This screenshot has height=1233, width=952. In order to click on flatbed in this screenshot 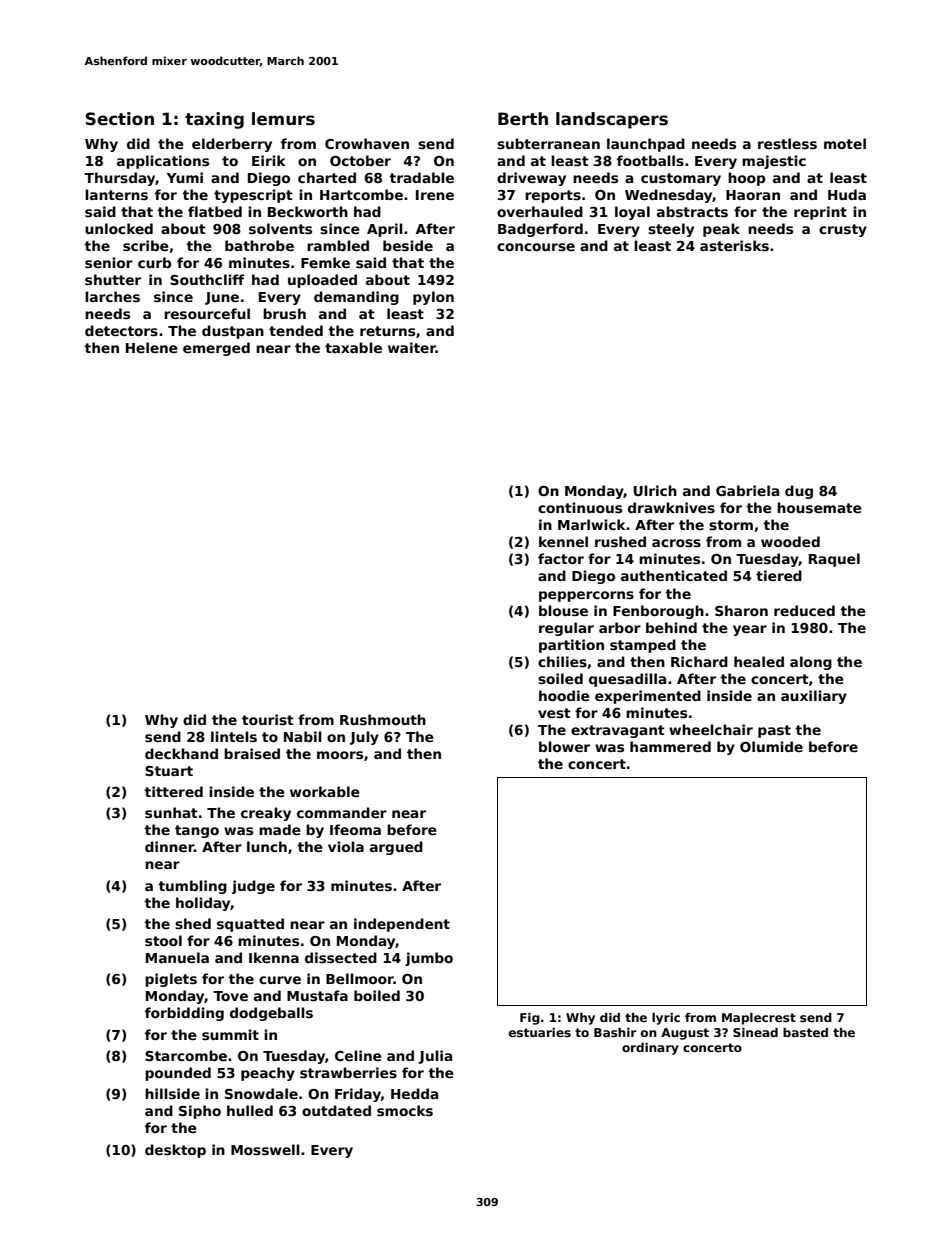, I will do `click(215, 211)`.
